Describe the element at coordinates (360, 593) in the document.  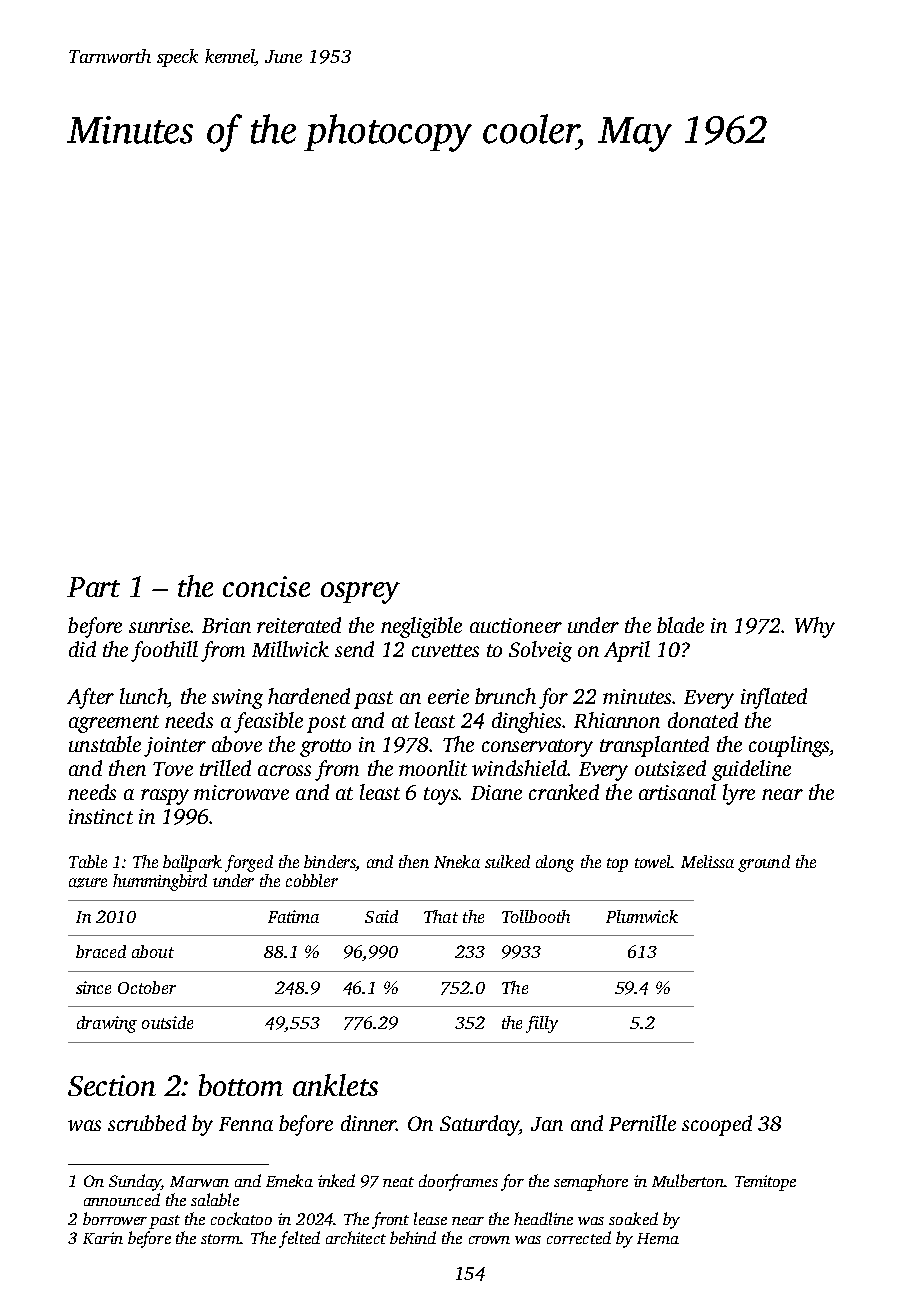
I see `osprey` at that location.
